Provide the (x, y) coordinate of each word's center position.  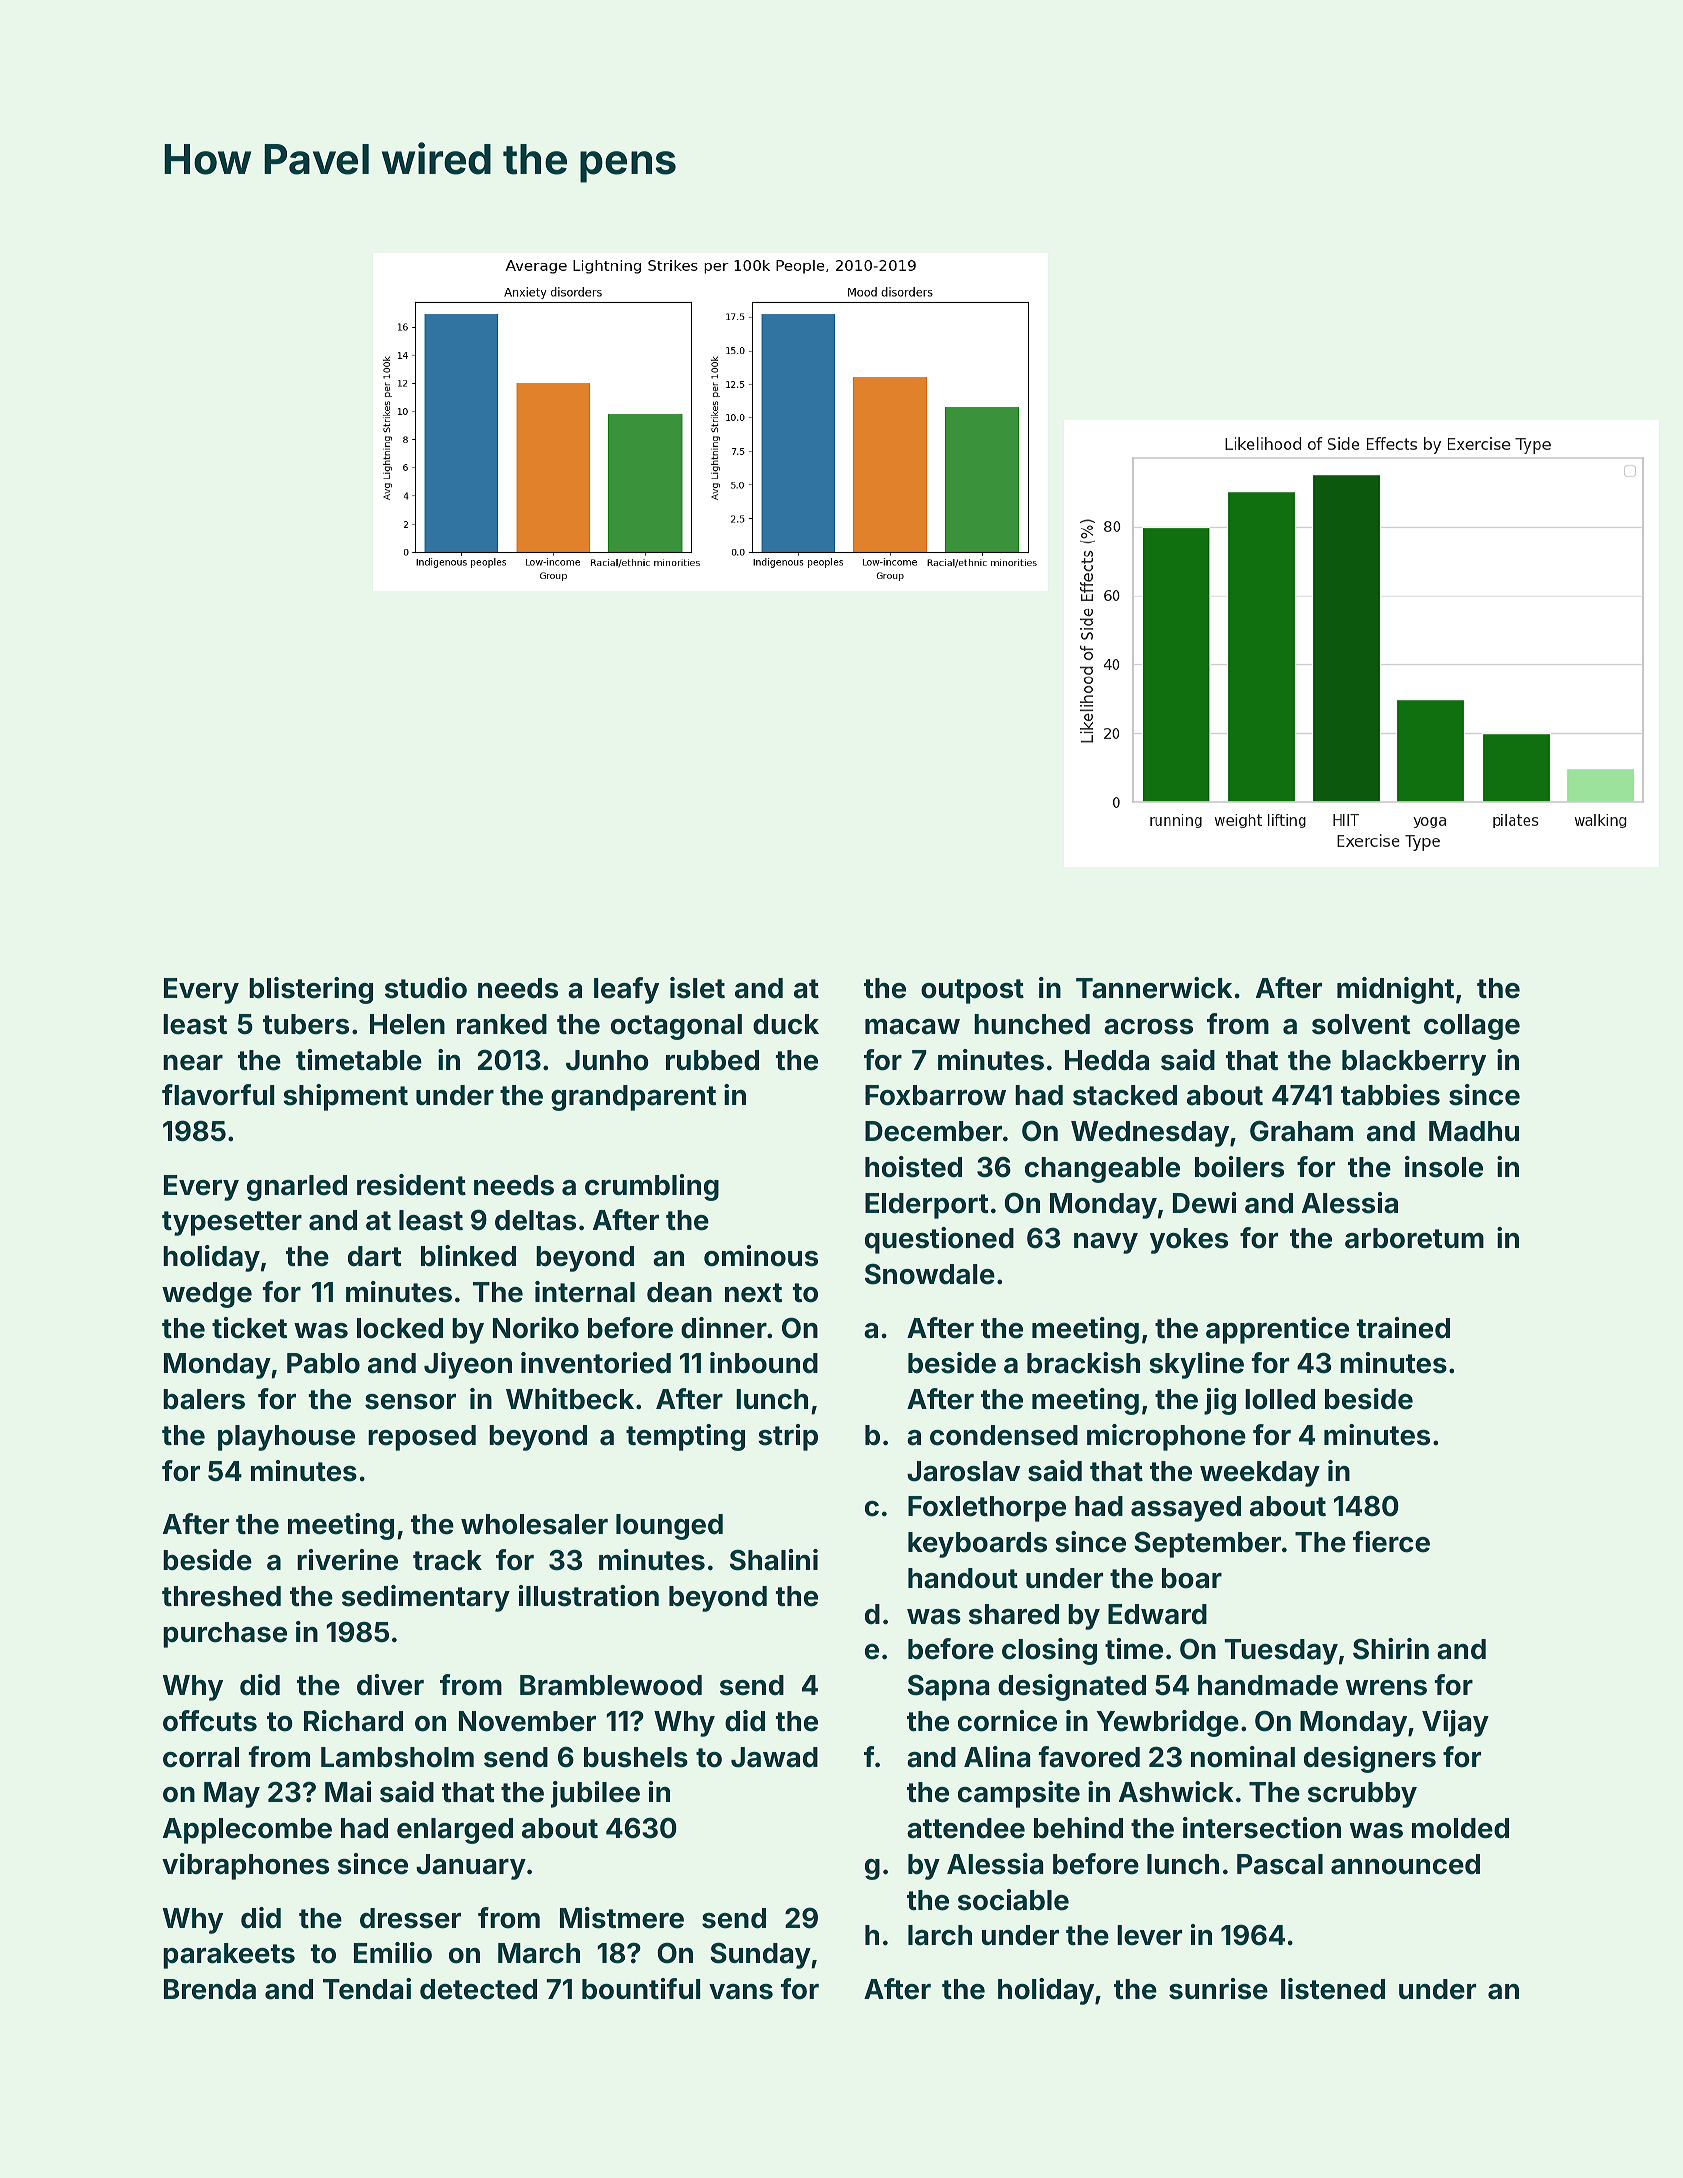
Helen (407, 1024)
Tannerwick (1154, 988)
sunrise (1218, 1989)
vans (741, 1992)
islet (697, 988)
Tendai (367, 1989)
